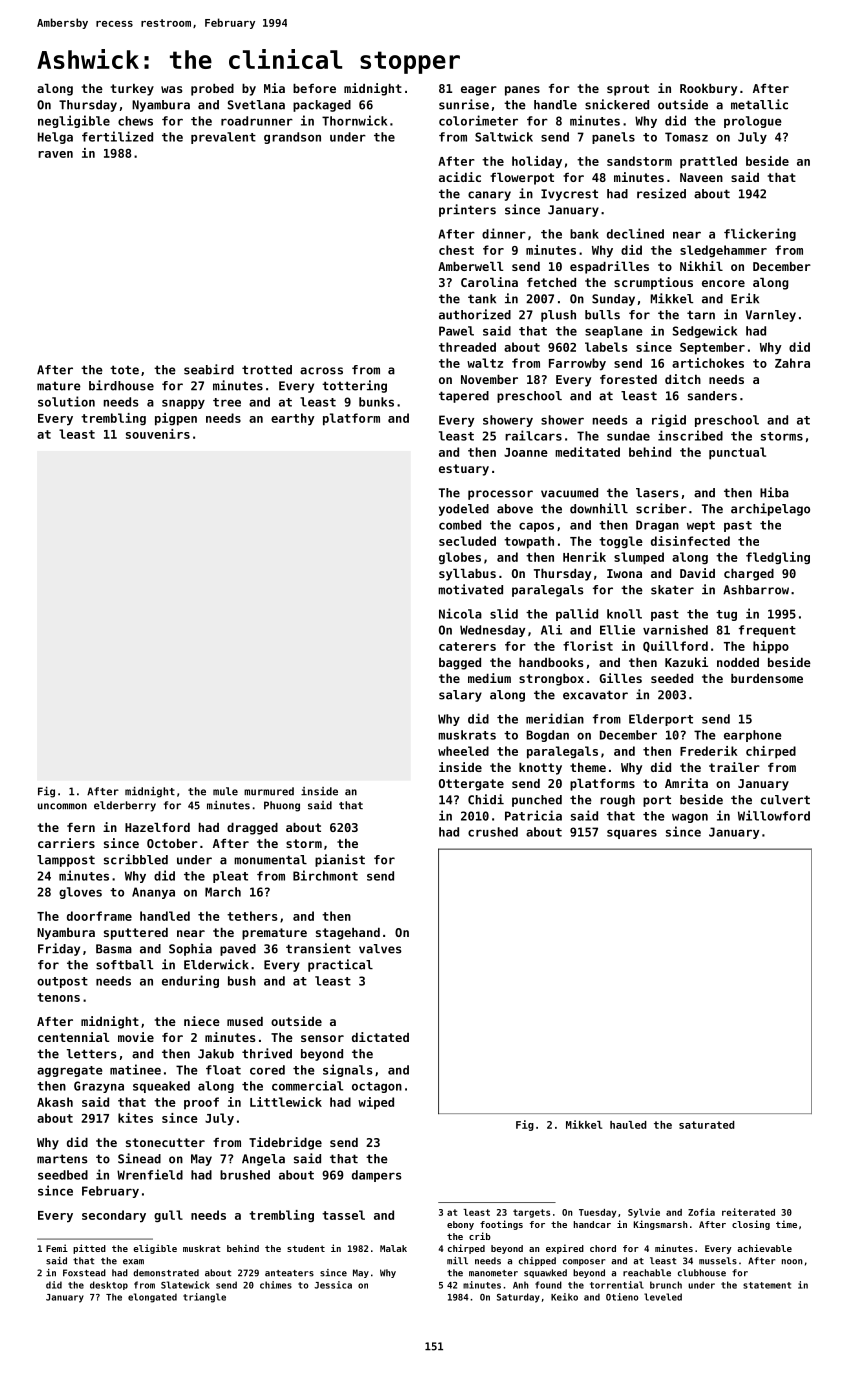  Describe the element at coordinates (767, 1285) in the screenshot. I see `statement` at that location.
